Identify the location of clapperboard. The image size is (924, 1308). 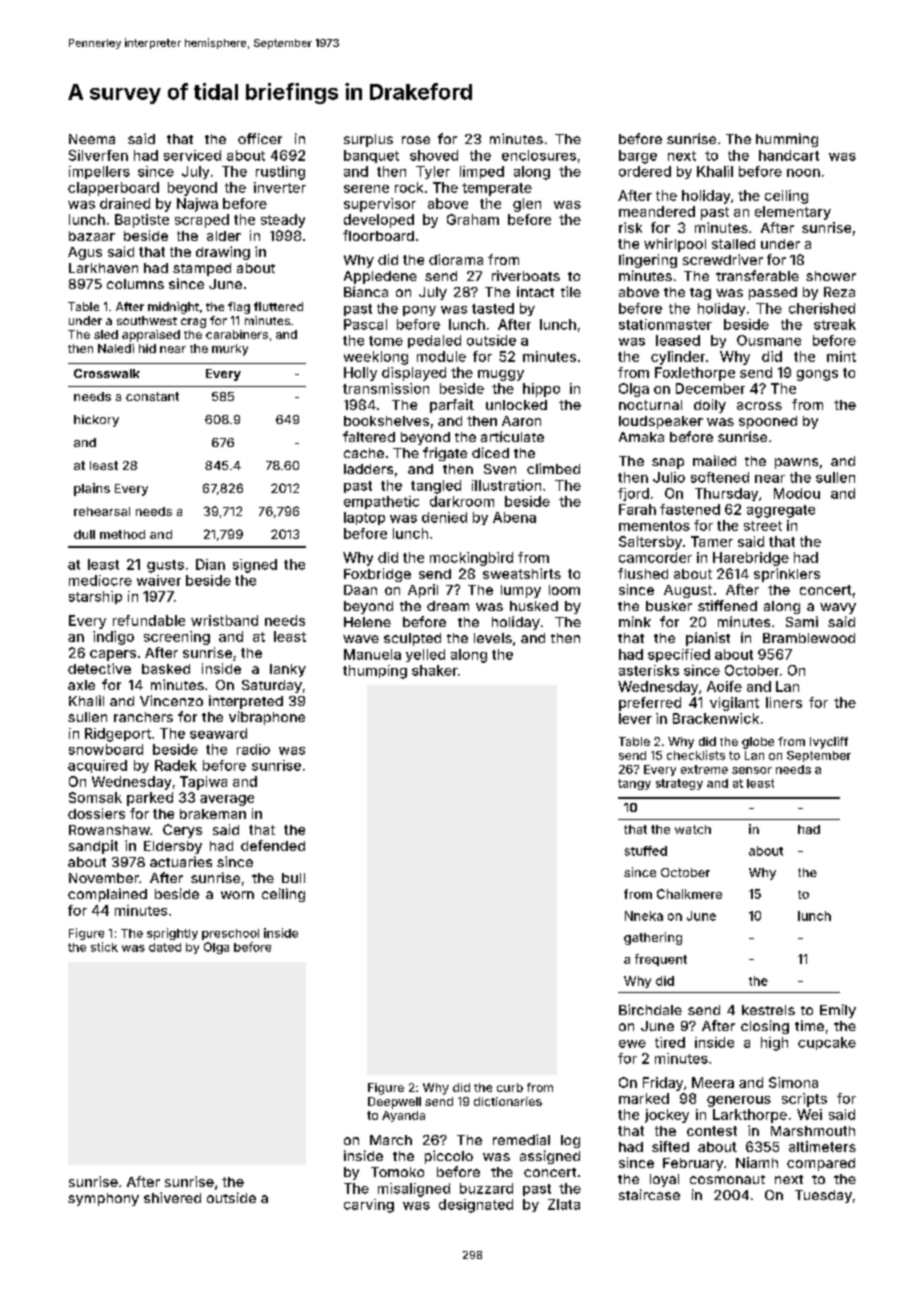
(113, 189).
